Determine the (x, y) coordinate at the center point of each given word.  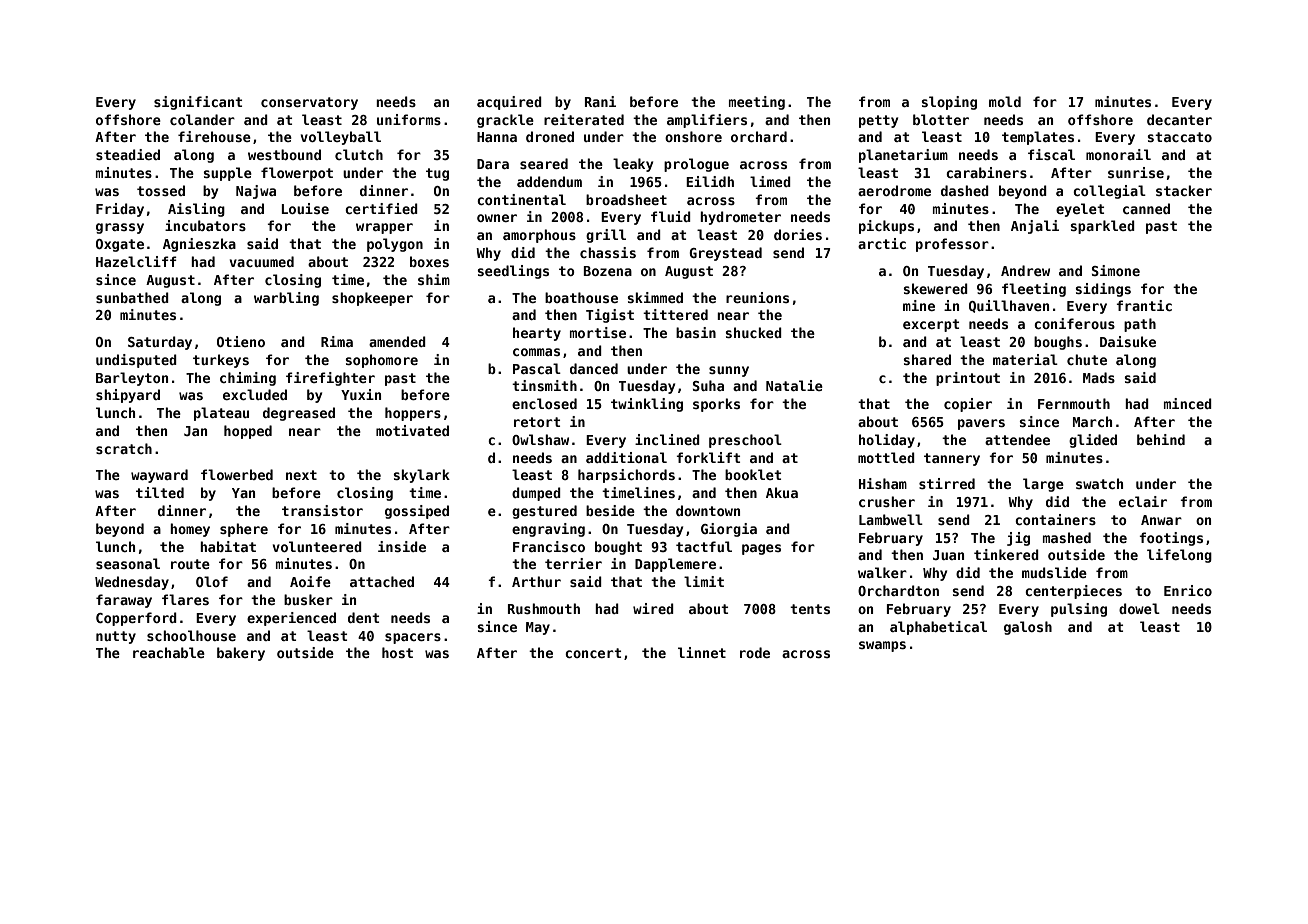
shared (927, 359)
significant (198, 103)
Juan (948, 555)
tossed (161, 190)
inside (402, 546)
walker (882, 572)
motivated (412, 430)
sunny (729, 371)
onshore (693, 136)
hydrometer (740, 218)
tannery (952, 459)
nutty (116, 637)
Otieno (241, 341)
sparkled (1102, 227)
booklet (753, 474)
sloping (949, 103)
